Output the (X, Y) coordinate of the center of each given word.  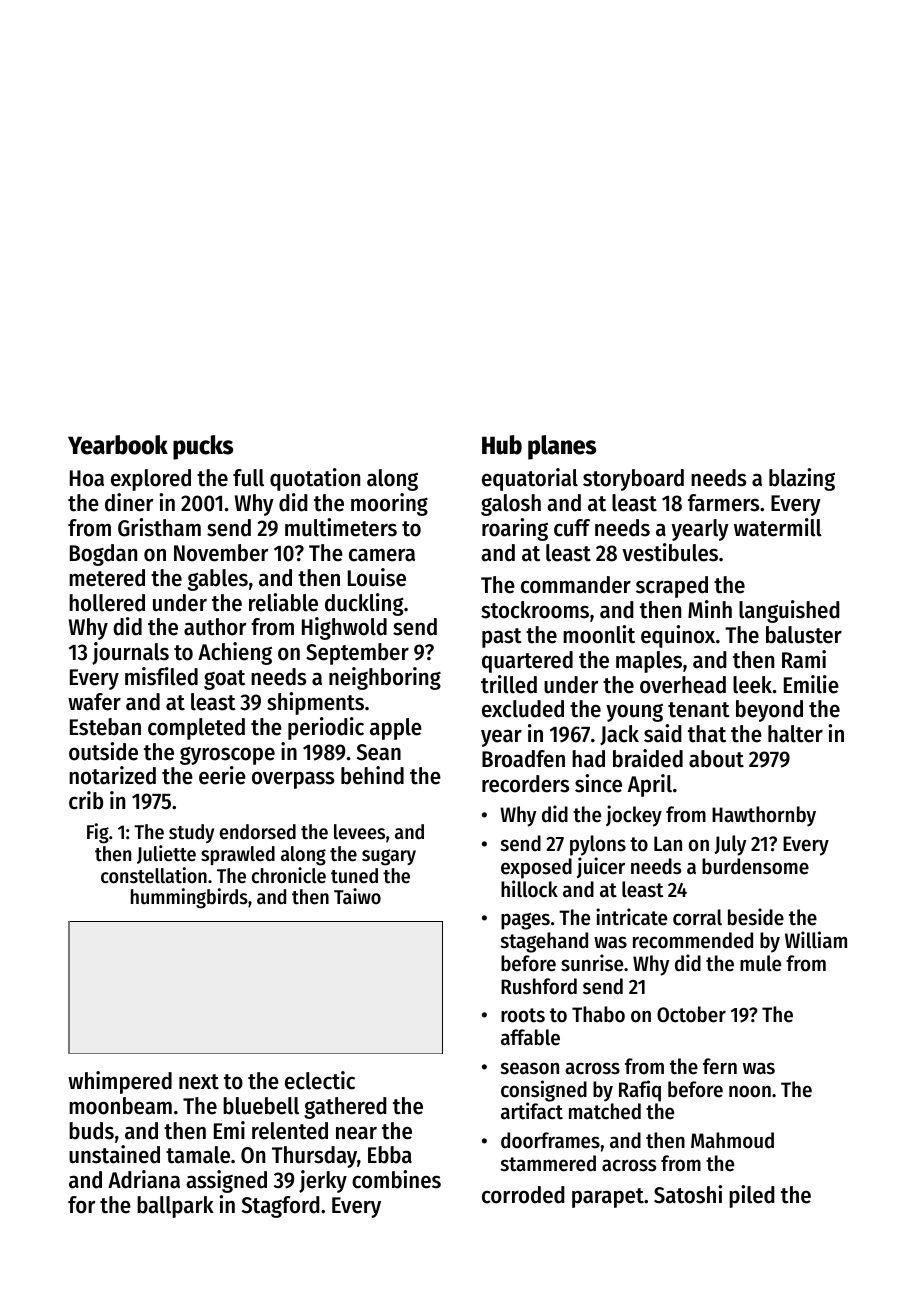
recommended (693, 940)
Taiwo (357, 896)
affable (530, 1037)
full (248, 478)
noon (750, 1091)
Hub (502, 445)
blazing (802, 479)
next (199, 1082)
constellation (154, 875)
